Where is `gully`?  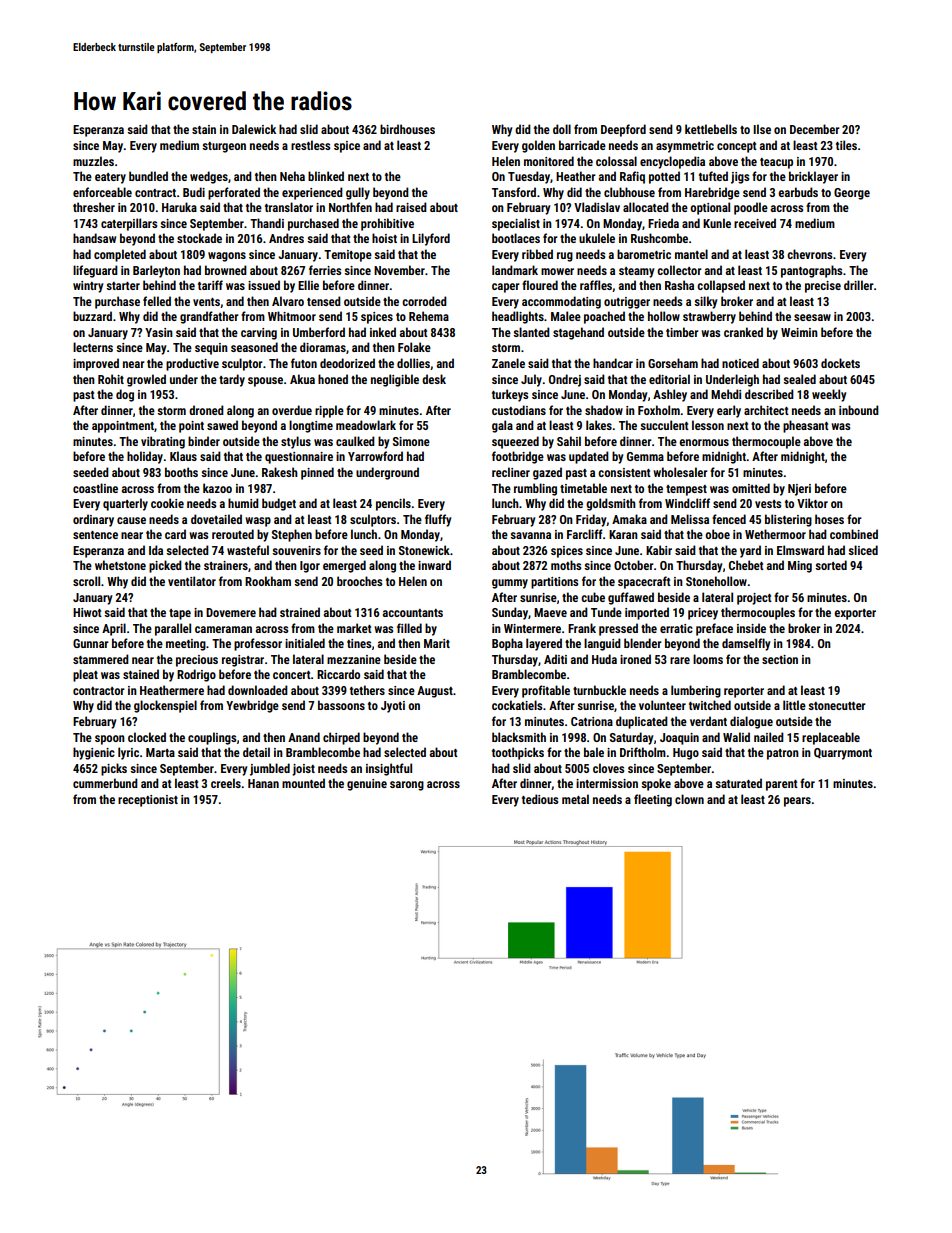
gully is located at coordinates (358, 193).
